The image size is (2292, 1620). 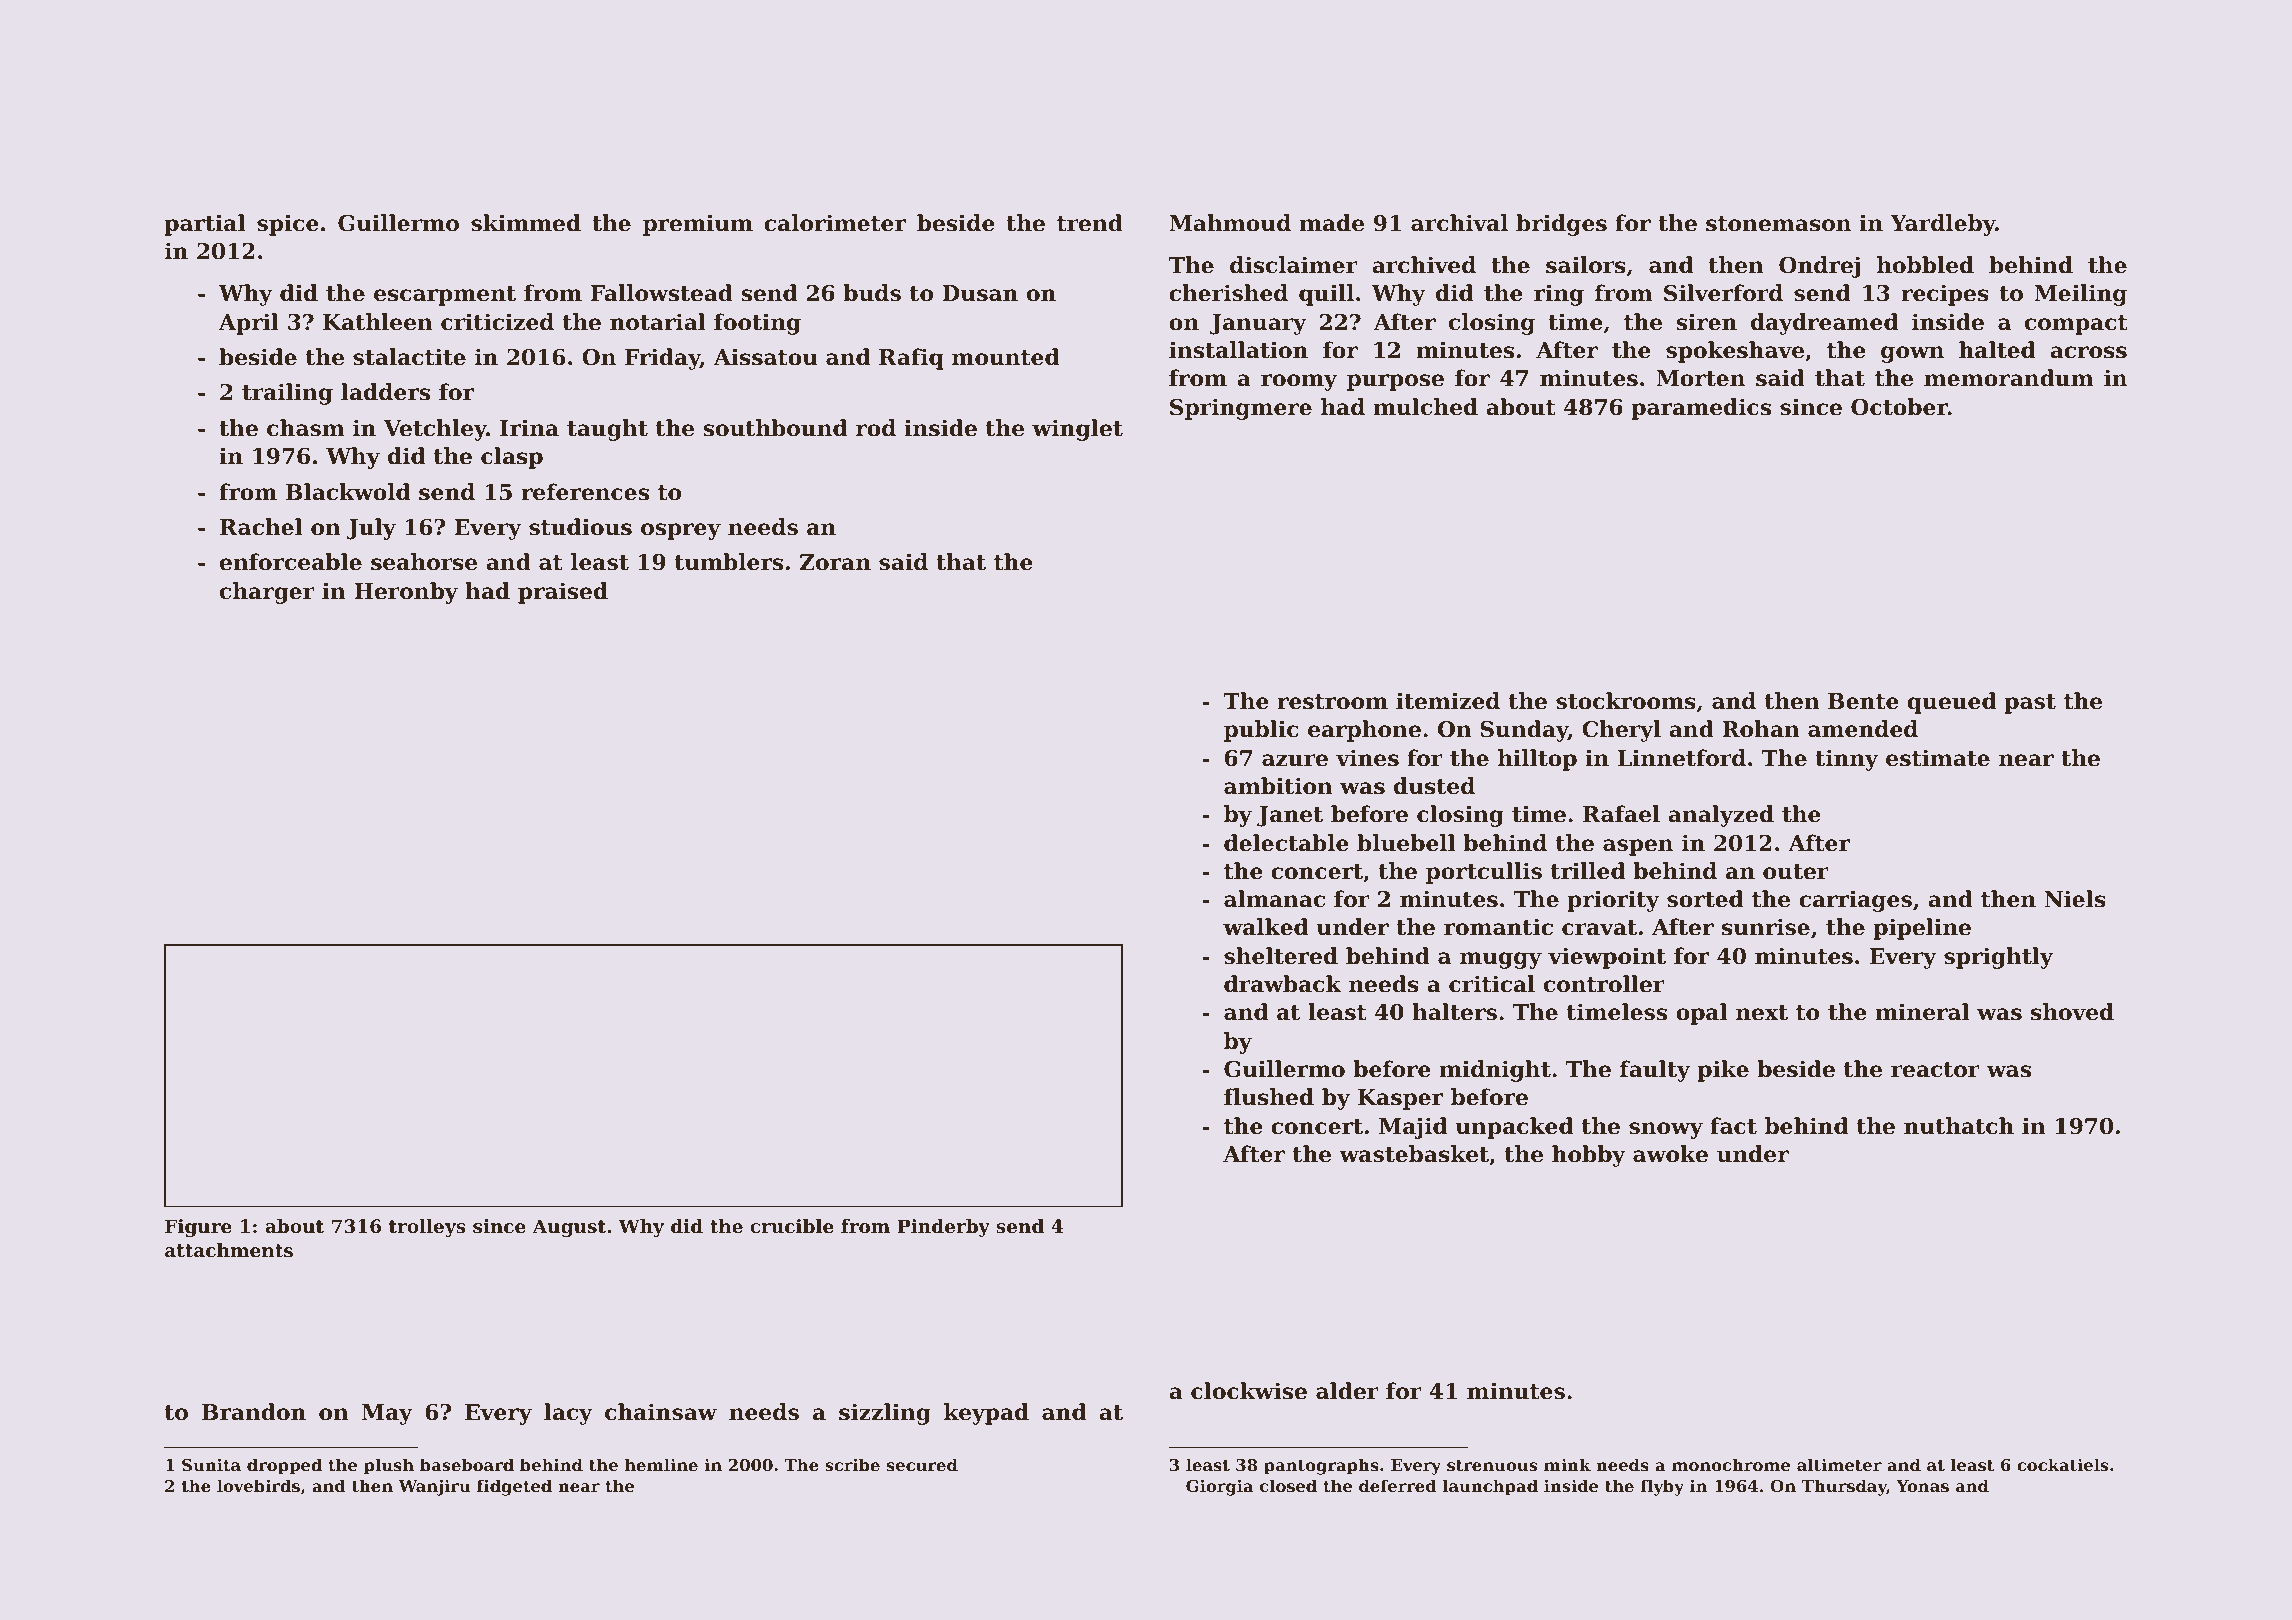 I want to click on Brandon, so click(x=254, y=1412).
